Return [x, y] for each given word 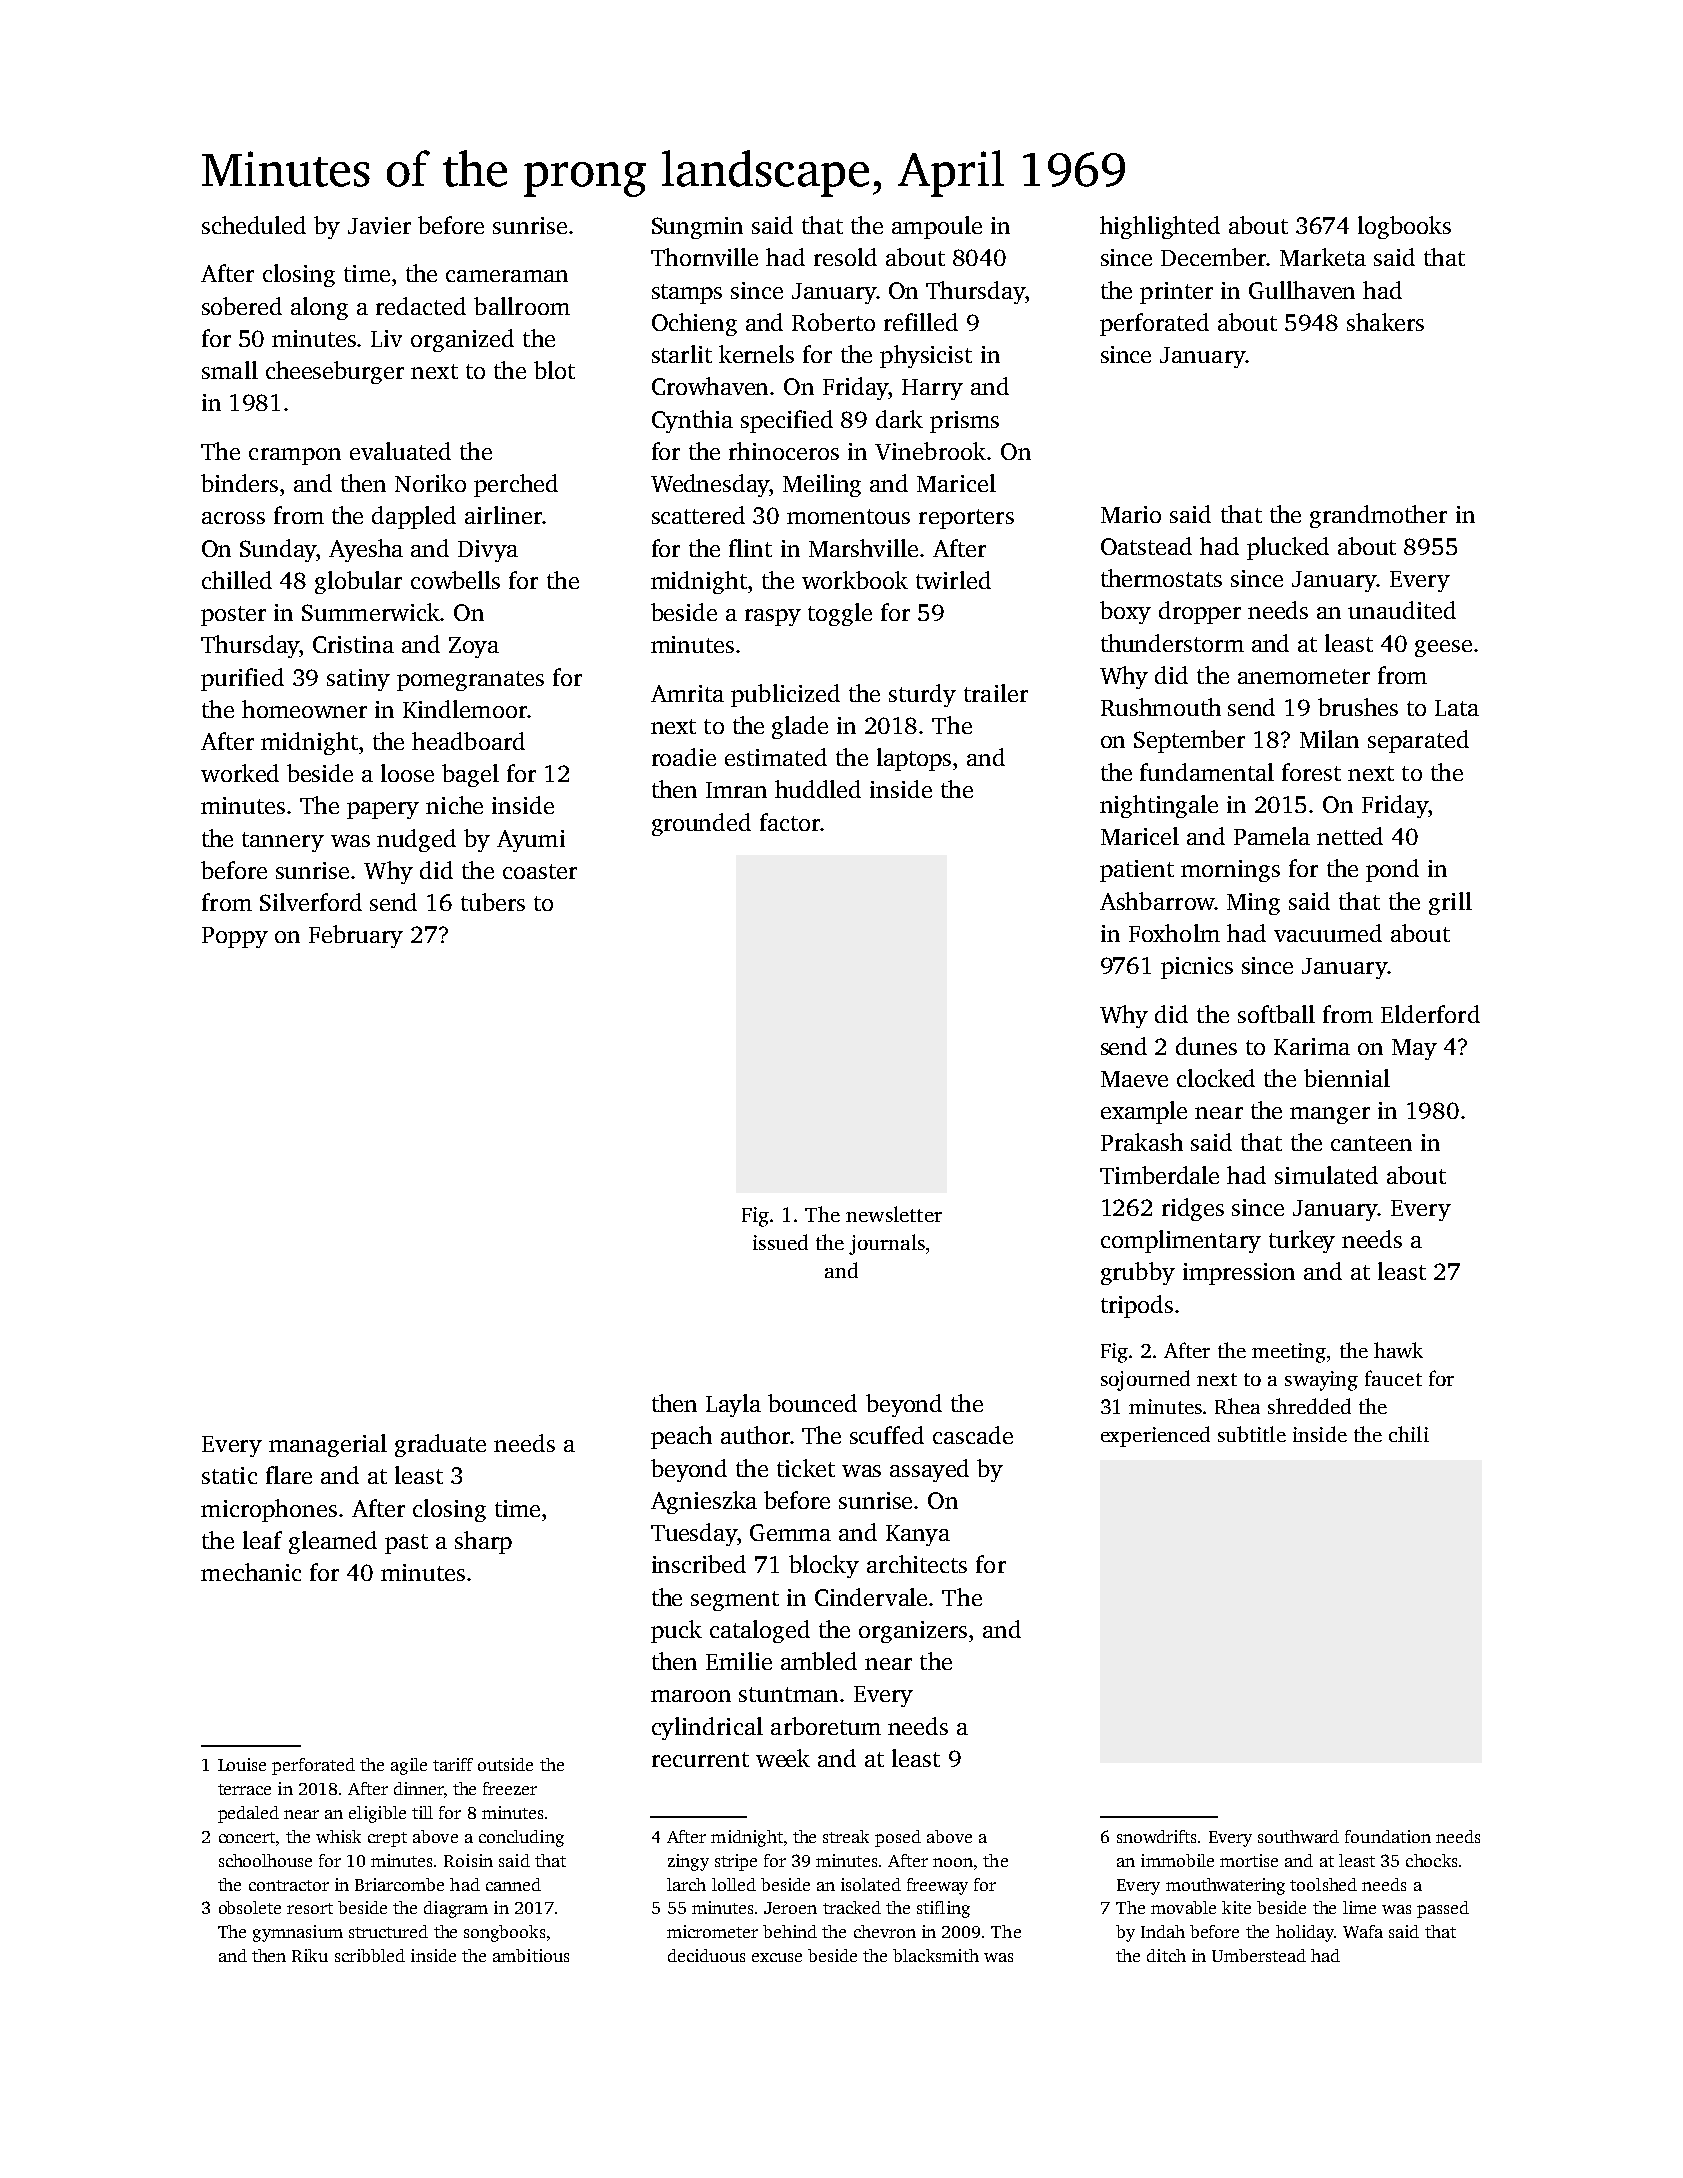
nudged [416, 840]
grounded [701, 824]
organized [462, 340]
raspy [773, 617]
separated [1418, 741]
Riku [310, 1955]
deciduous [706, 1955]
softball [1276, 1014]
